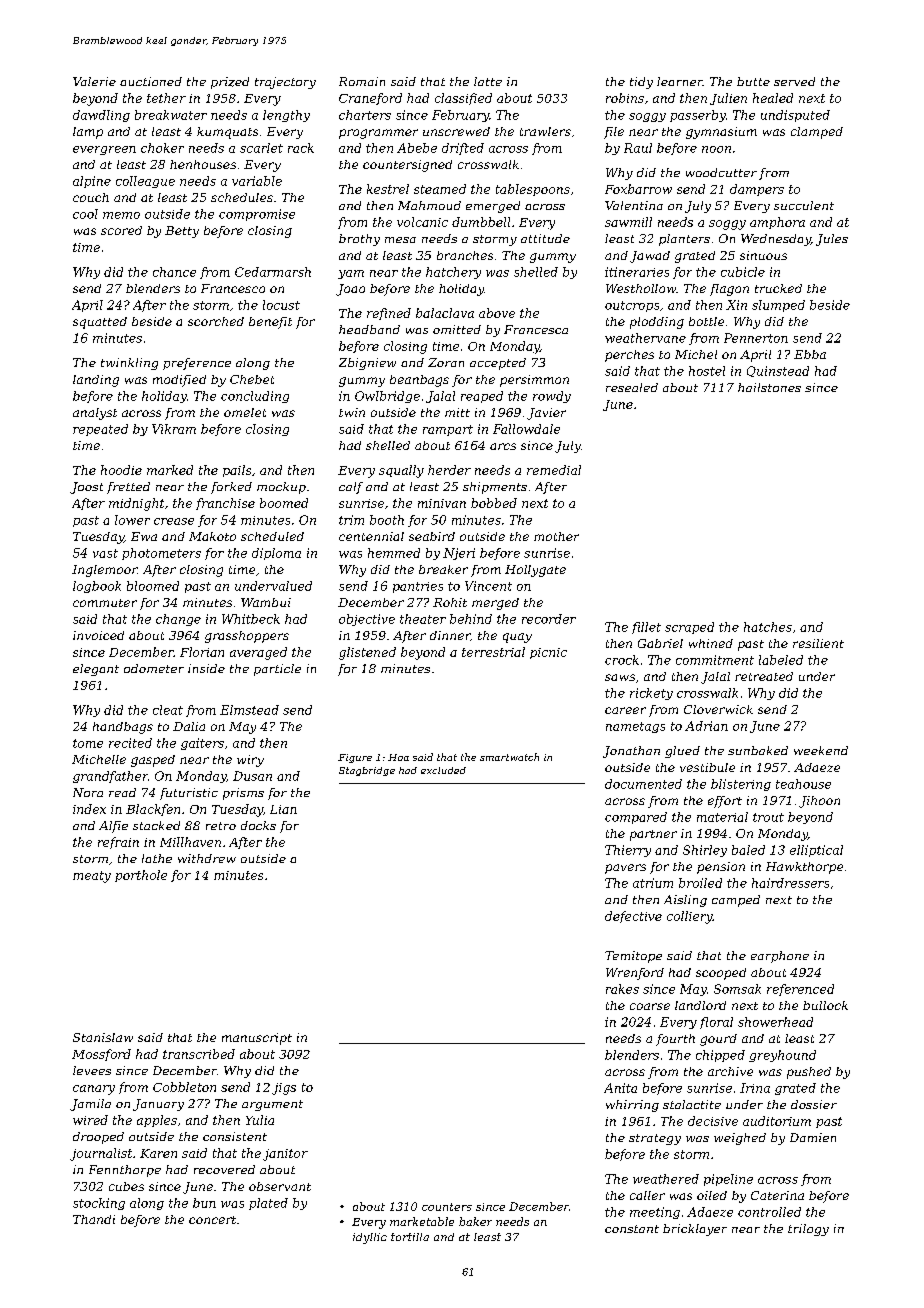 The image size is (924, 1308). I want to click on terrestrial, so click(493, 652).
